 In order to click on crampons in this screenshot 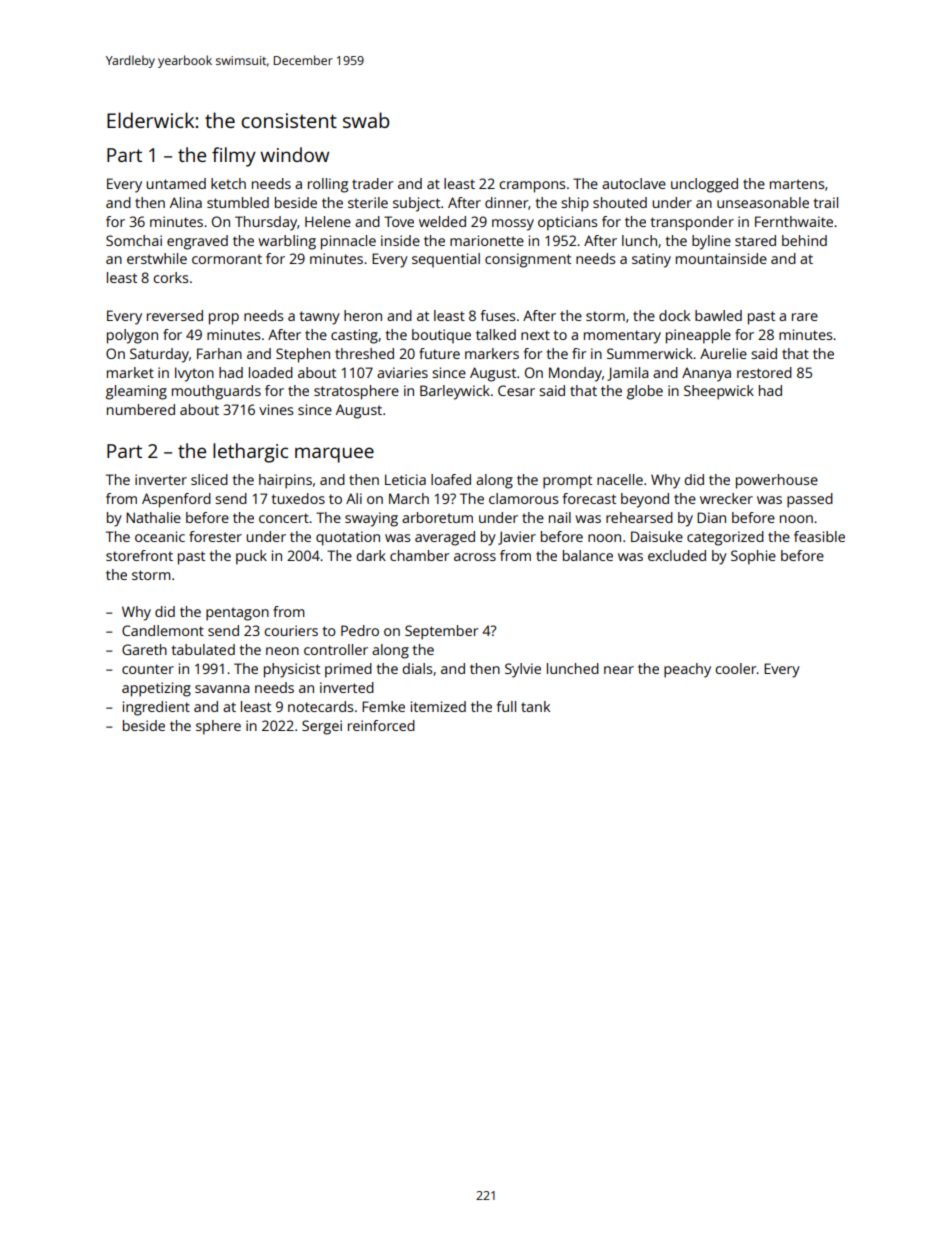, I will do `click(532, 187)`.
